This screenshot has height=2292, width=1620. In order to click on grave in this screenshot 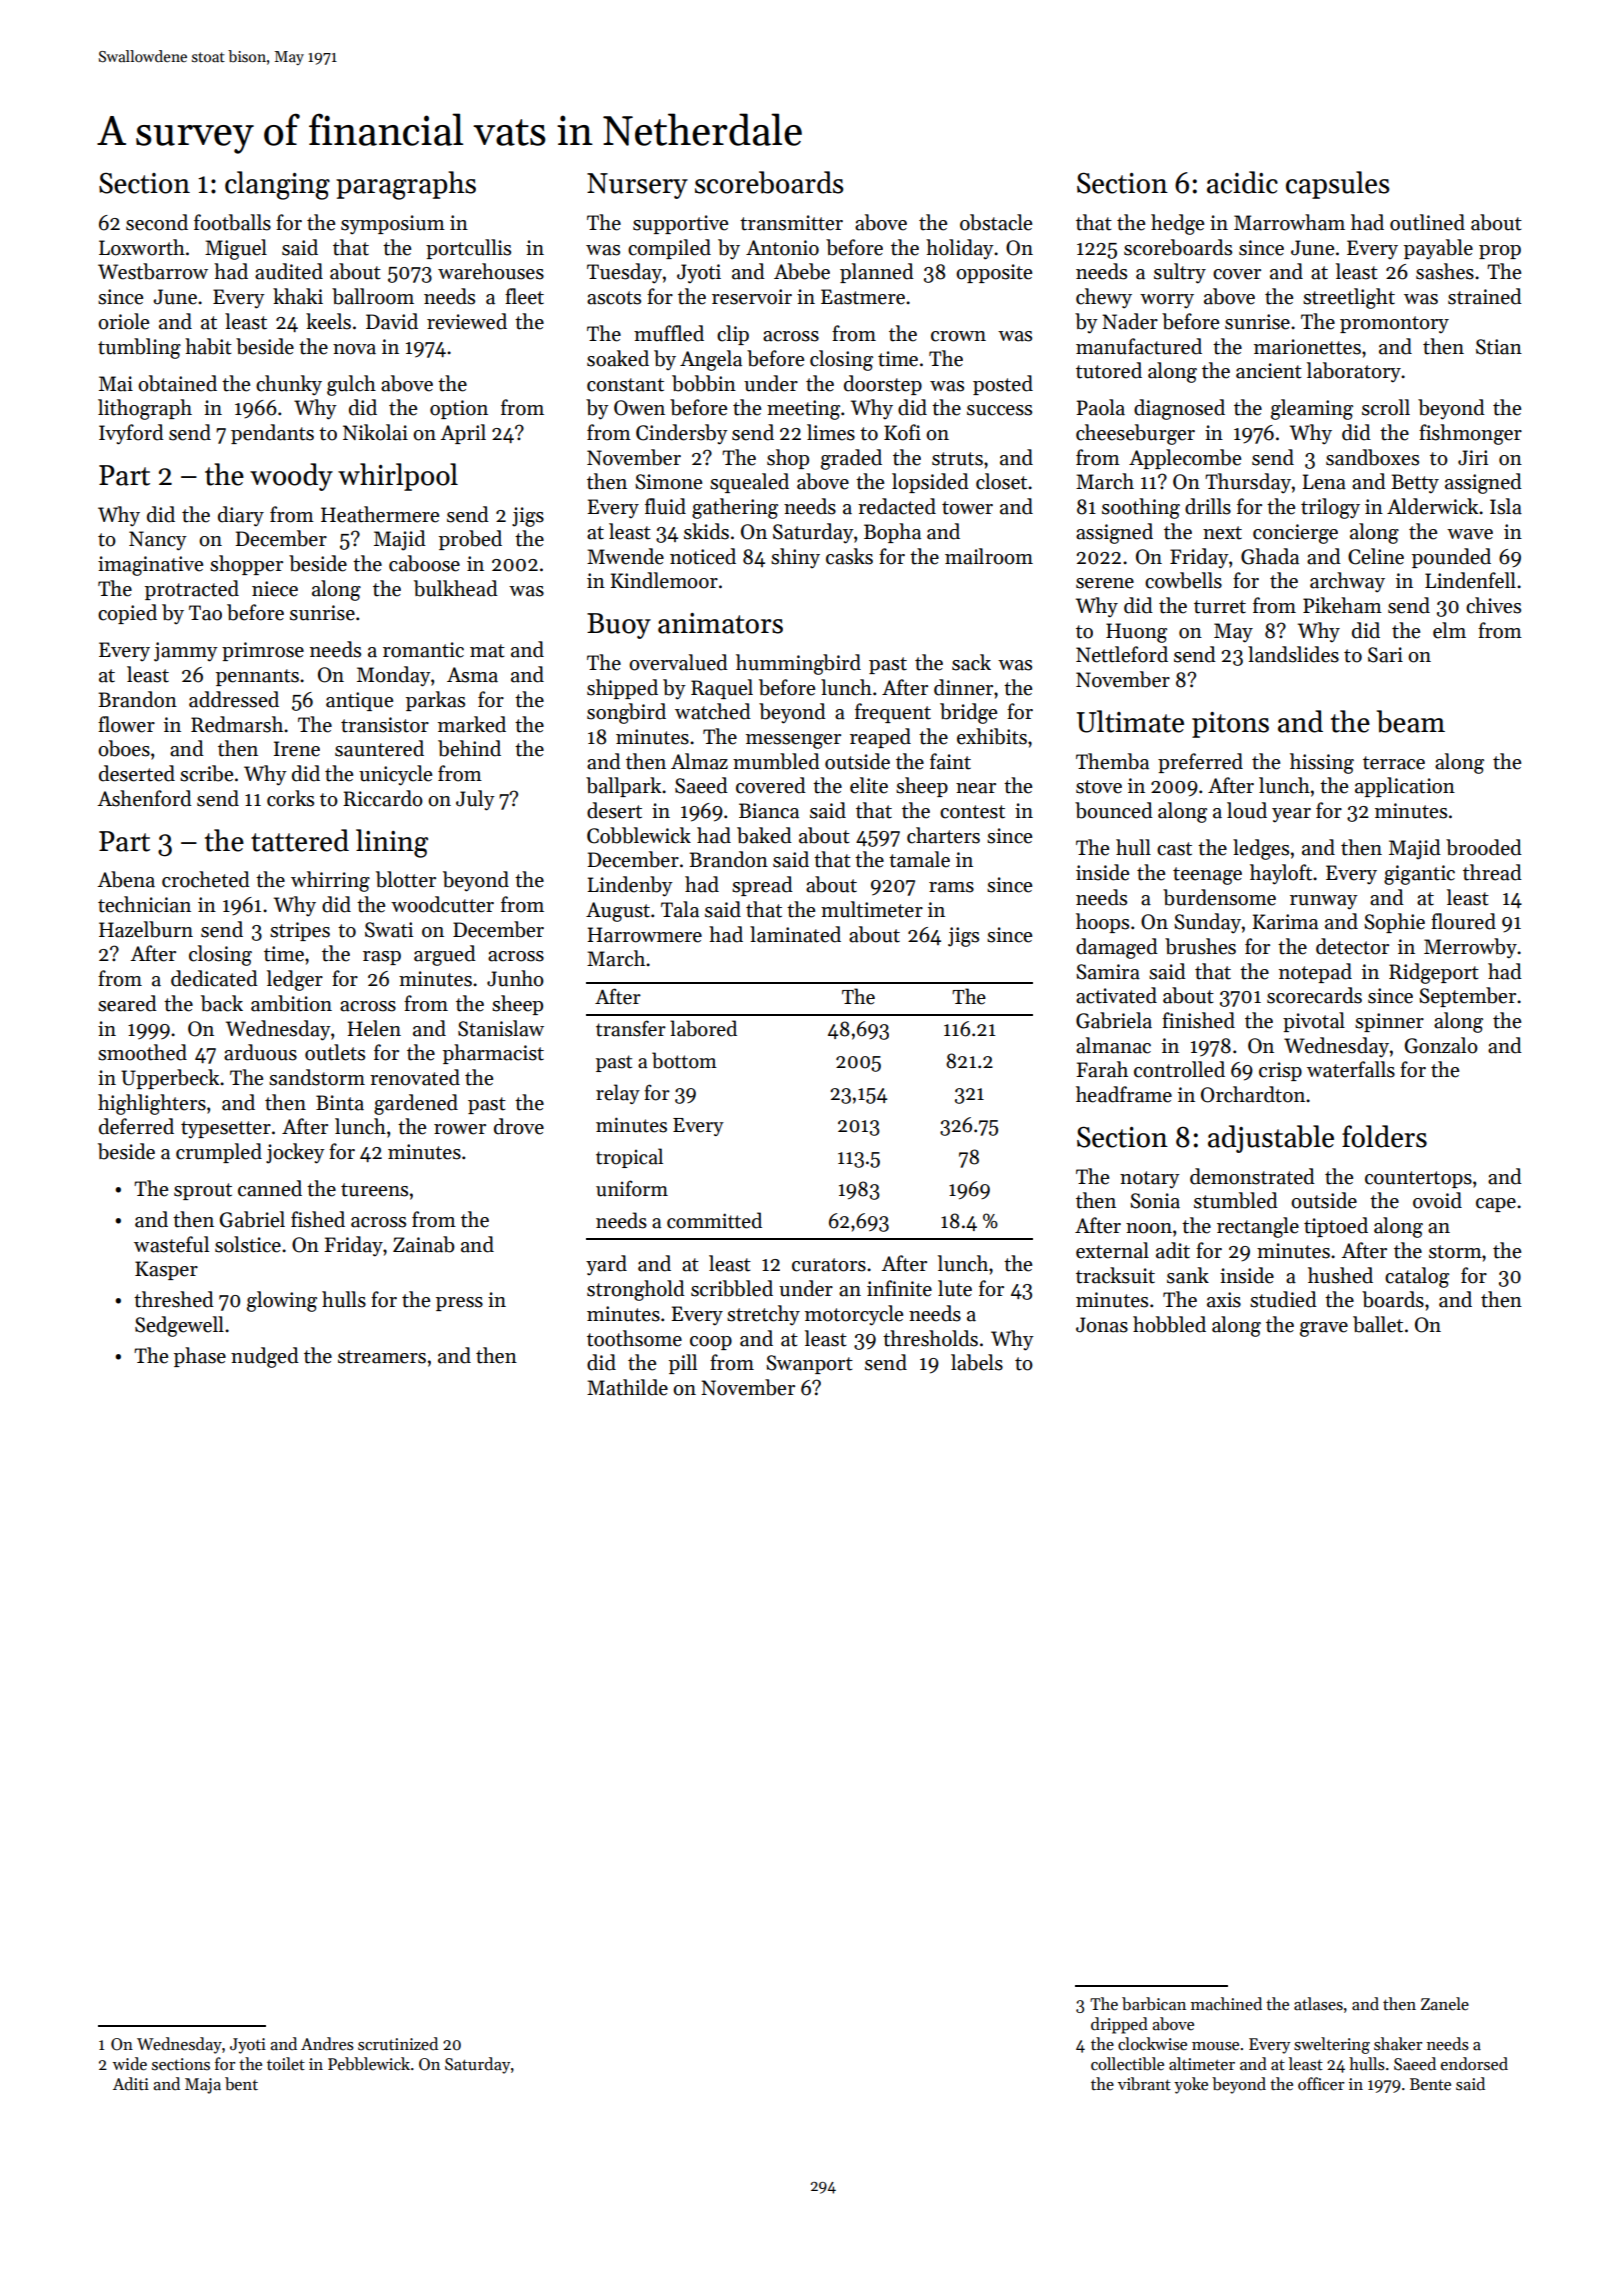, I will do `click(1324, 1329)`.
